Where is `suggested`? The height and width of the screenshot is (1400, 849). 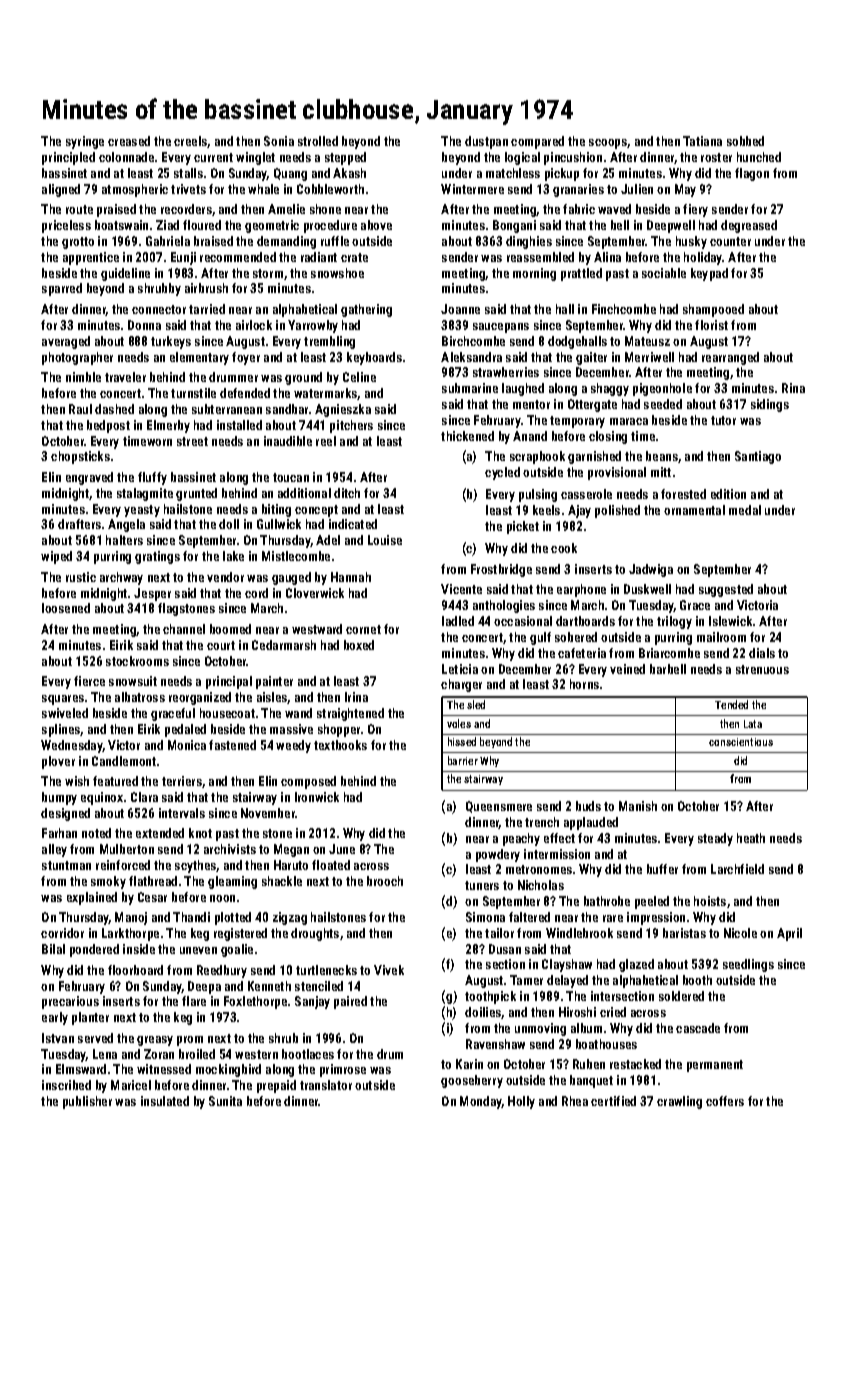
suggested is located at coordinates (726, 590).
